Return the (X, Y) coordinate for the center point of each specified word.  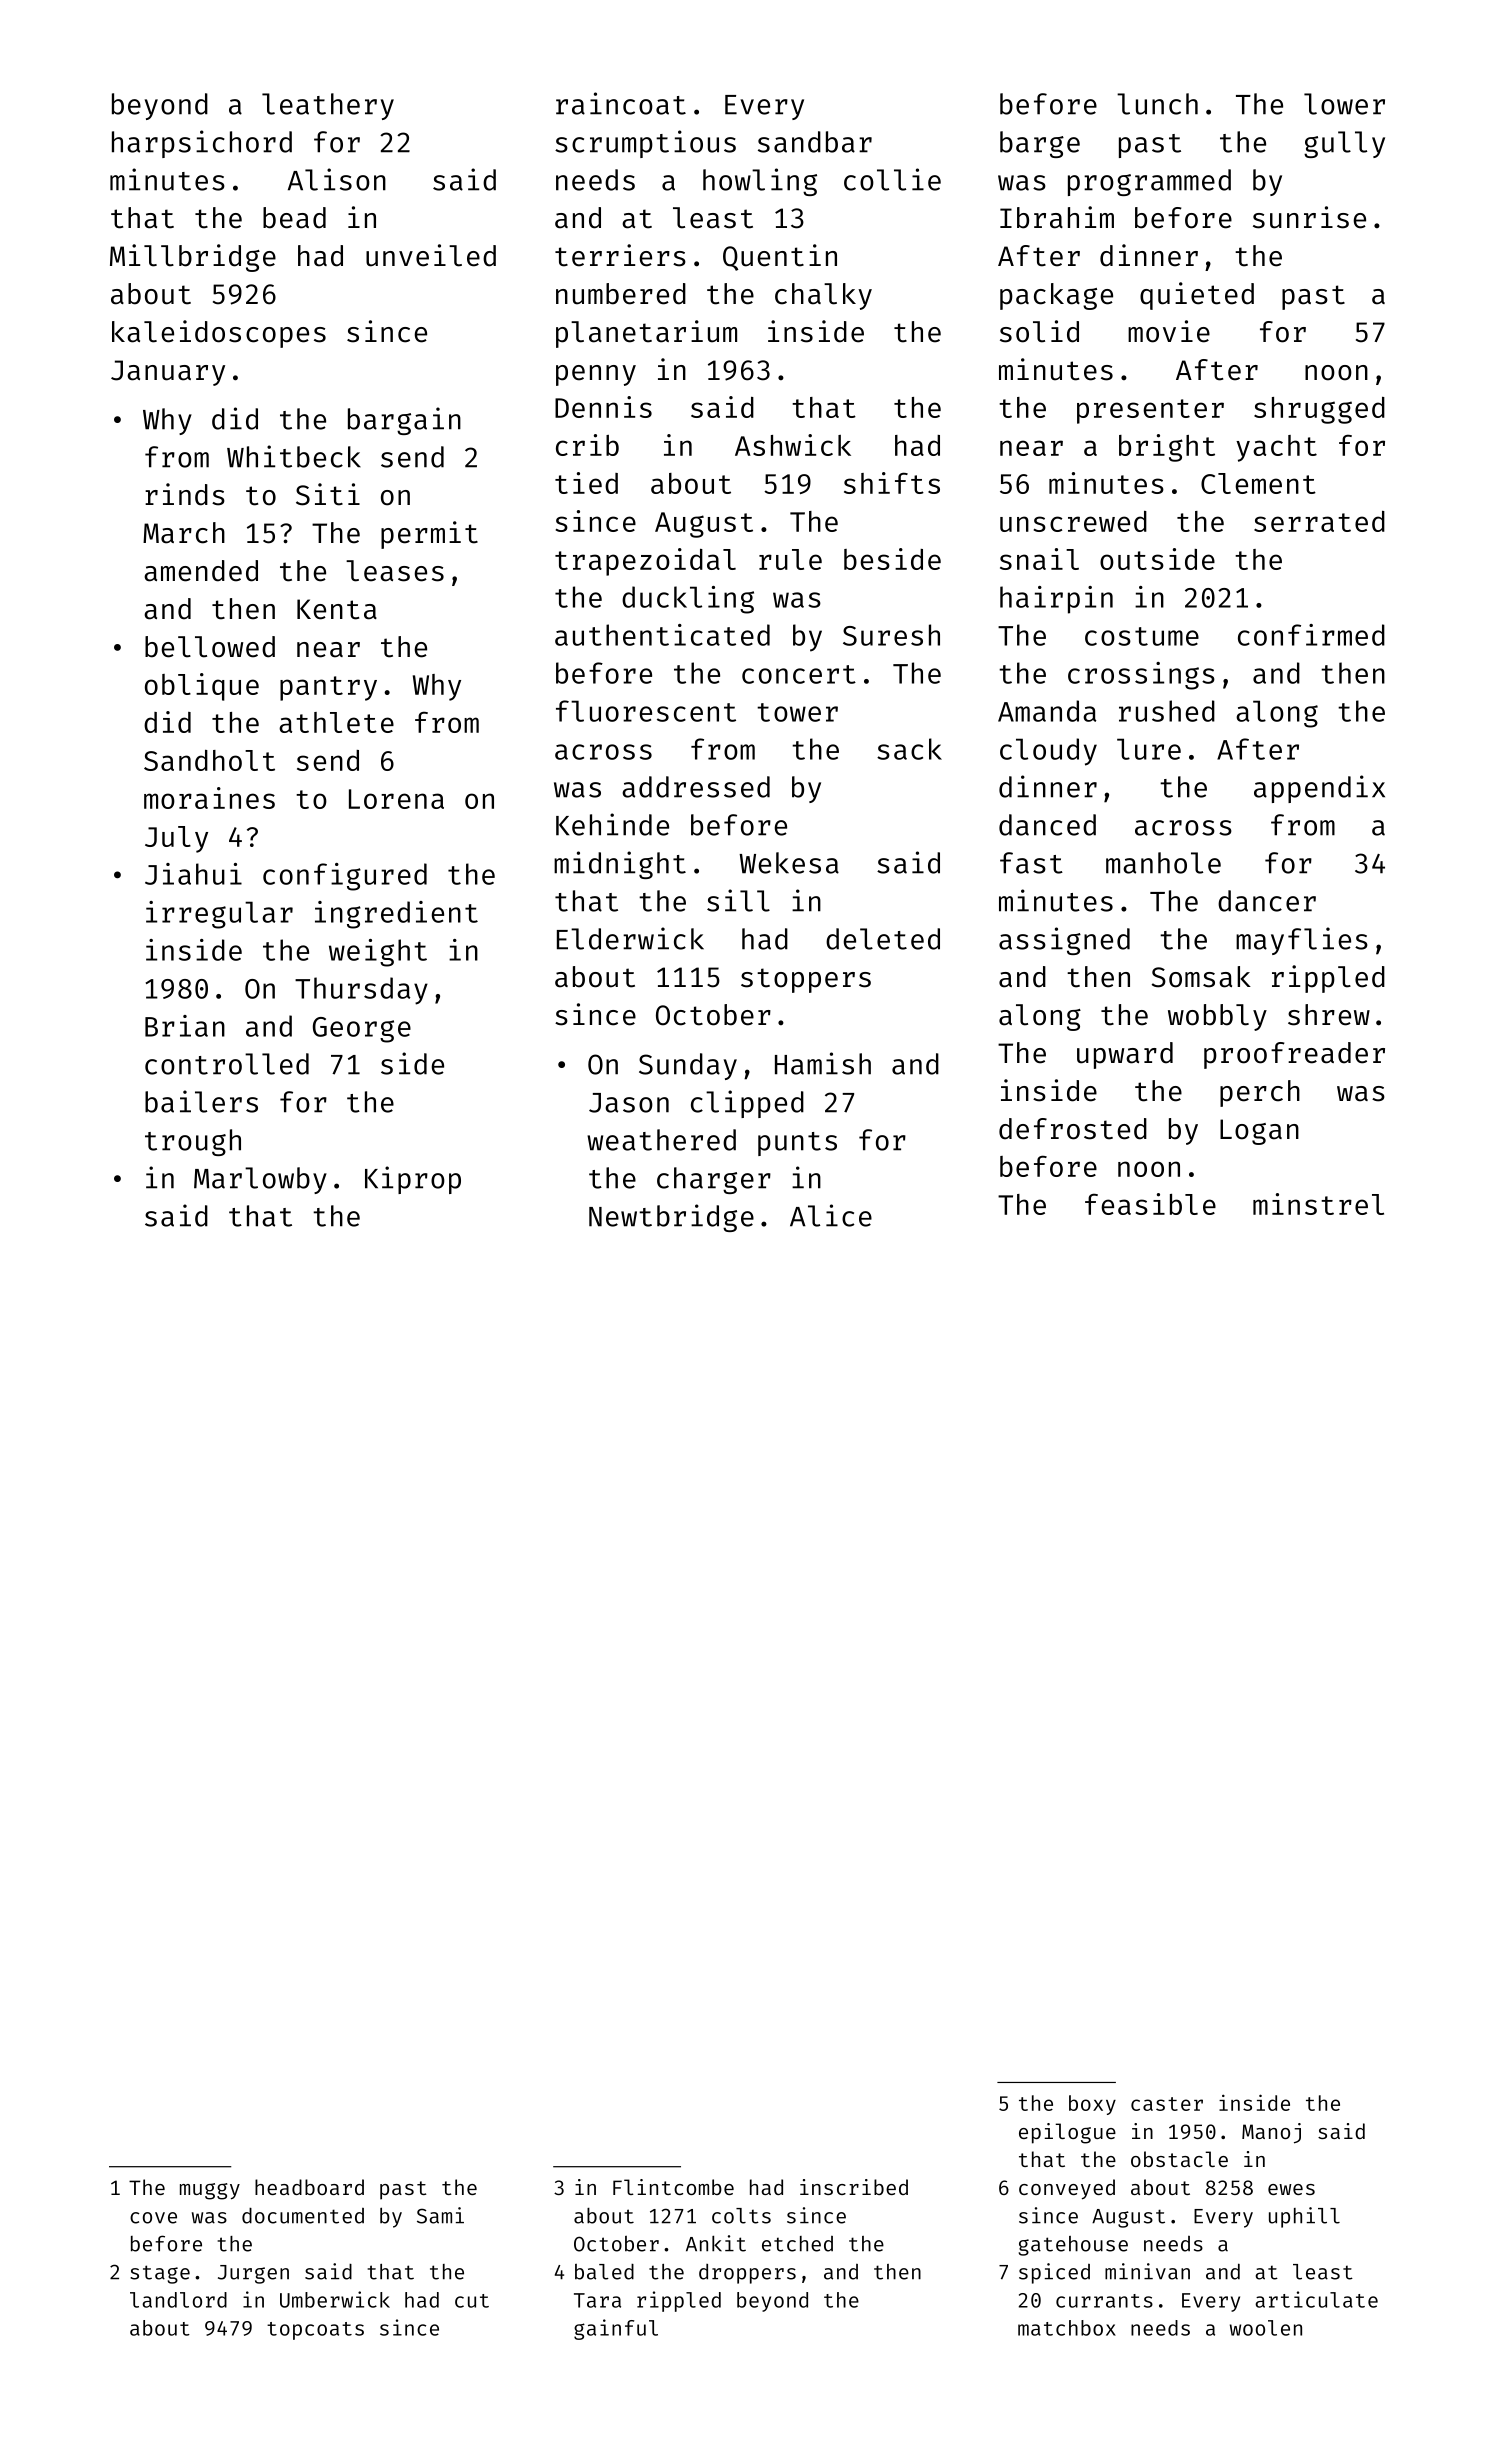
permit (429, 535)
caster (1167, 2104)
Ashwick (793, 445)
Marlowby (260, 1180)
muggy (210, 2191)
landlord (178, 2300)
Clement (1258, 483)
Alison (337, 179)
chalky (823, 296)
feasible (1150, 1204)
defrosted (1073, 1129)
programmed (1149, 182)
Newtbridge (671, 1218)
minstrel (1318, 1204)
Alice (831, 1215)
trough (193, 1142)
